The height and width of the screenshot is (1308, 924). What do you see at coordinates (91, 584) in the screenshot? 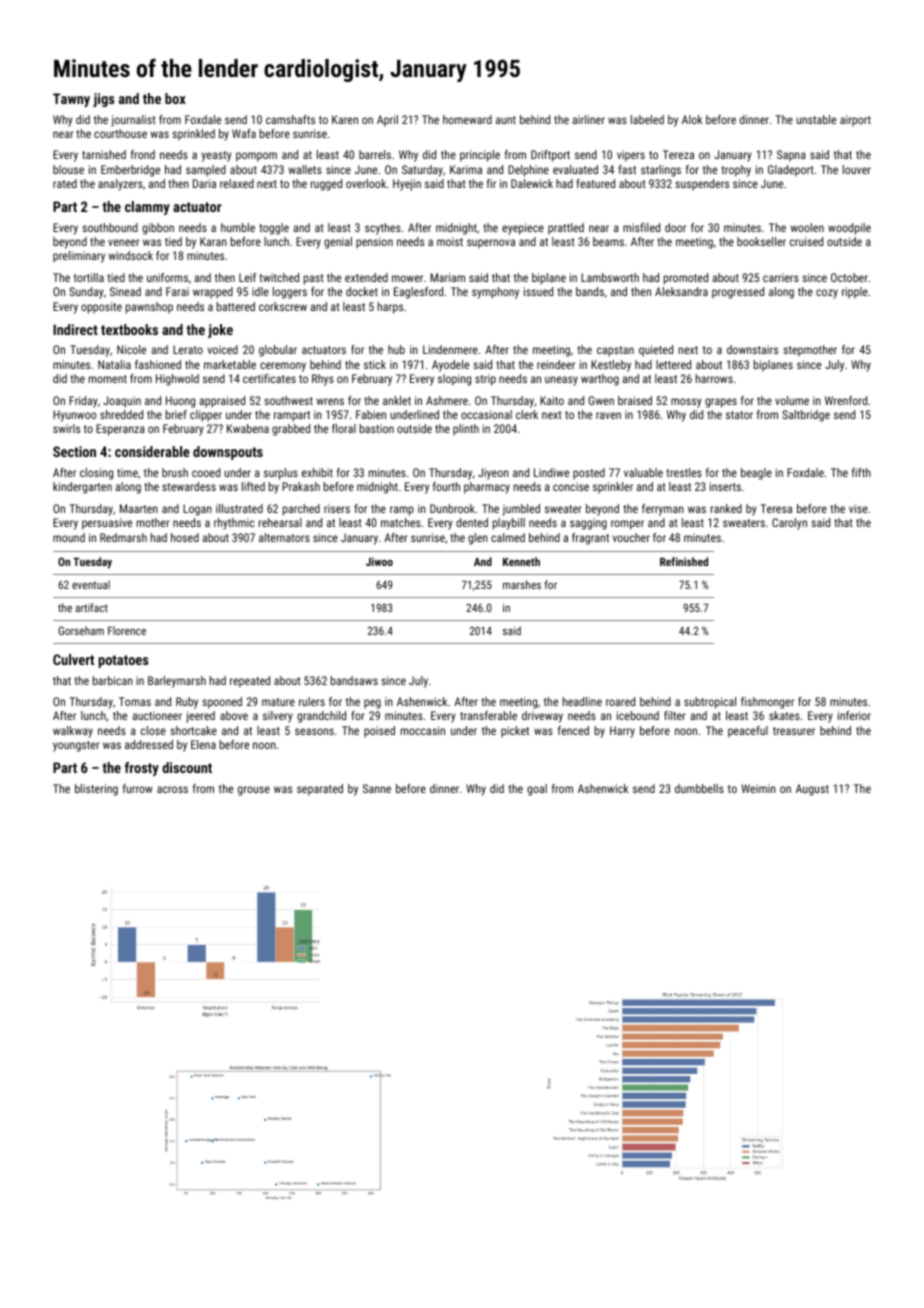
I see `eventual` at bounding box center [91, 584].
